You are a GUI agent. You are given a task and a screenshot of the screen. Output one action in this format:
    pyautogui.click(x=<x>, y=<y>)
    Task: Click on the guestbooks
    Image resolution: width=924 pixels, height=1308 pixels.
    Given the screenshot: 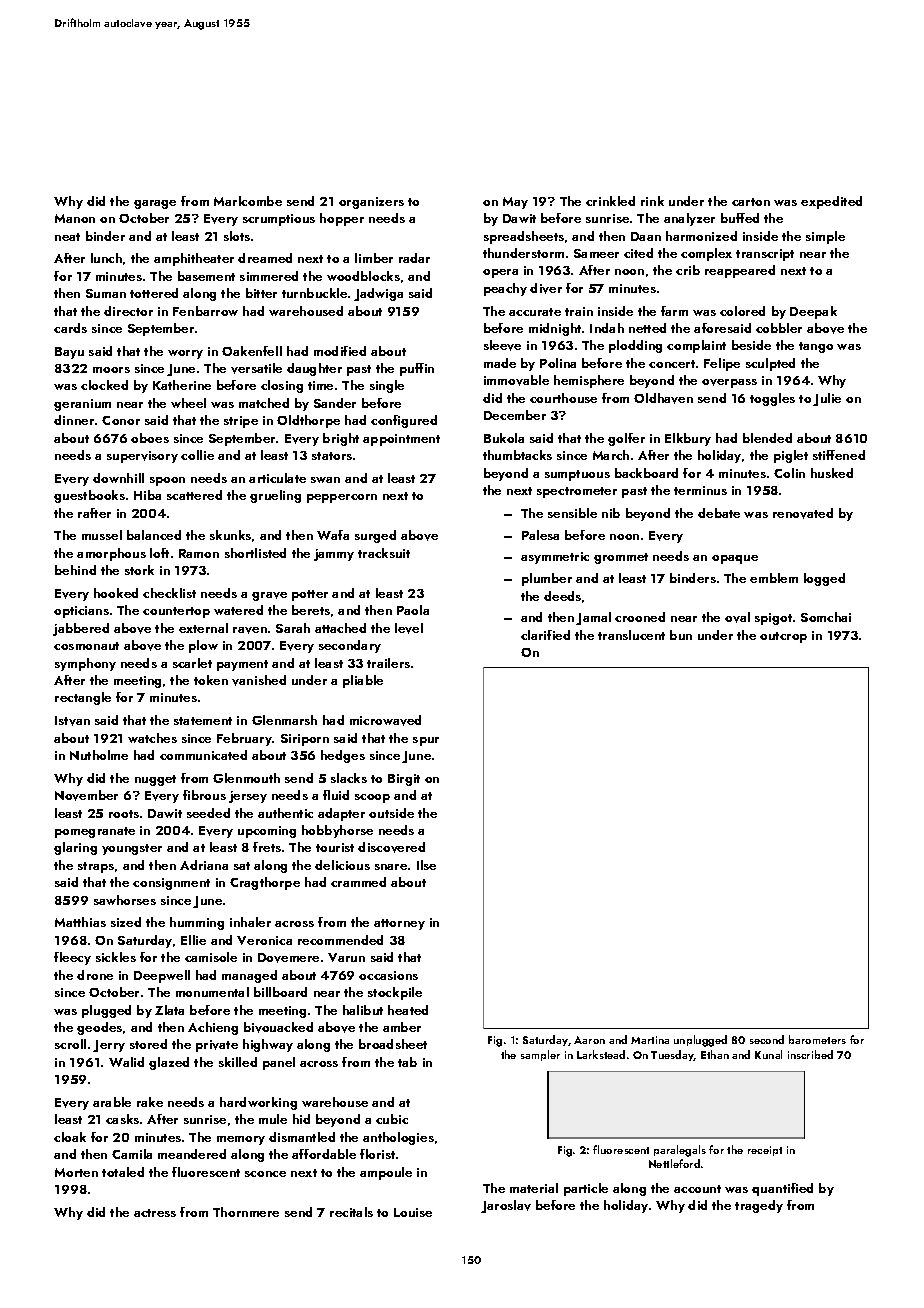 What is the action you would take?
    pyautogui.click(x=89, y=496)
